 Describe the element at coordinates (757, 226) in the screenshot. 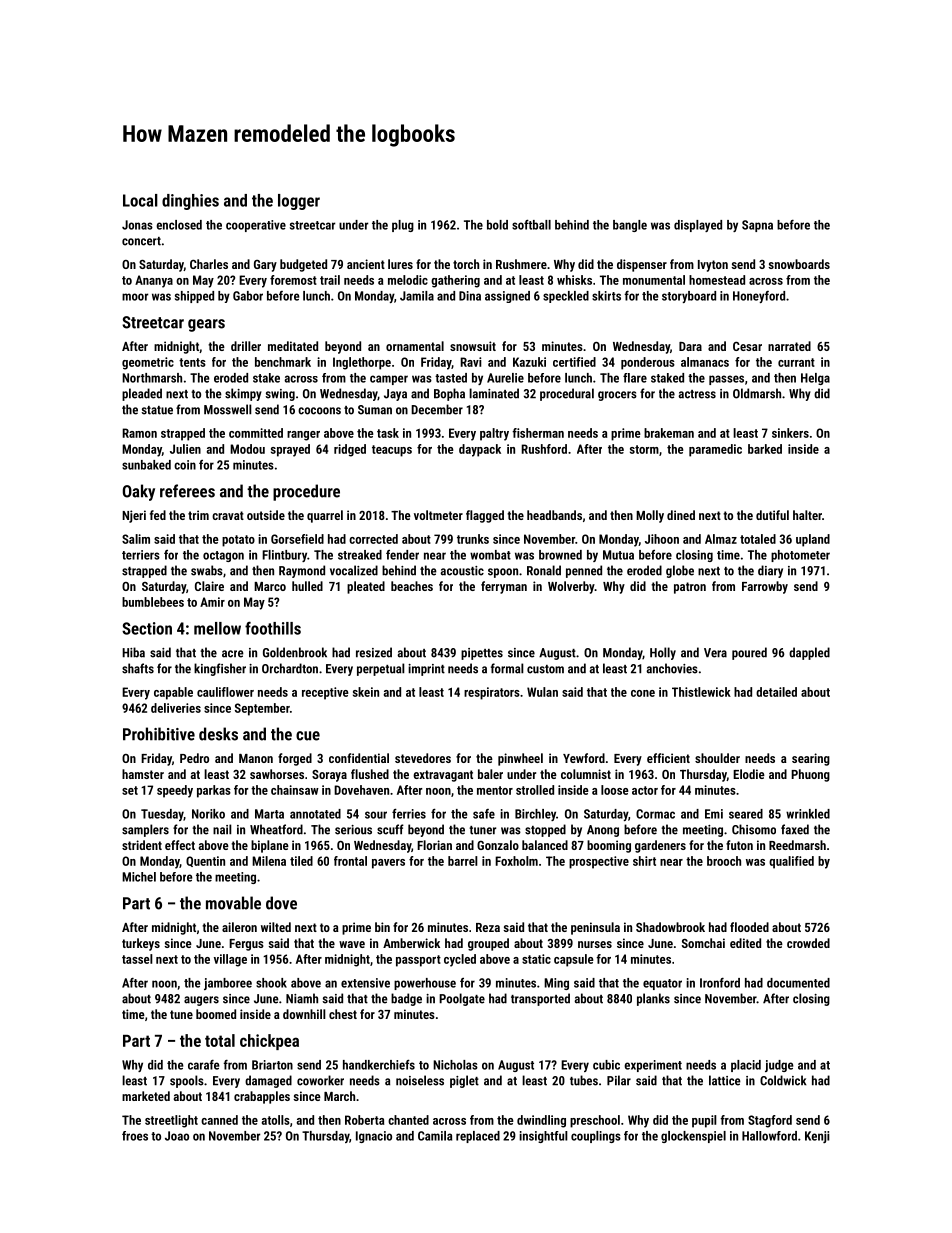

I see `Sapna` at that location.
